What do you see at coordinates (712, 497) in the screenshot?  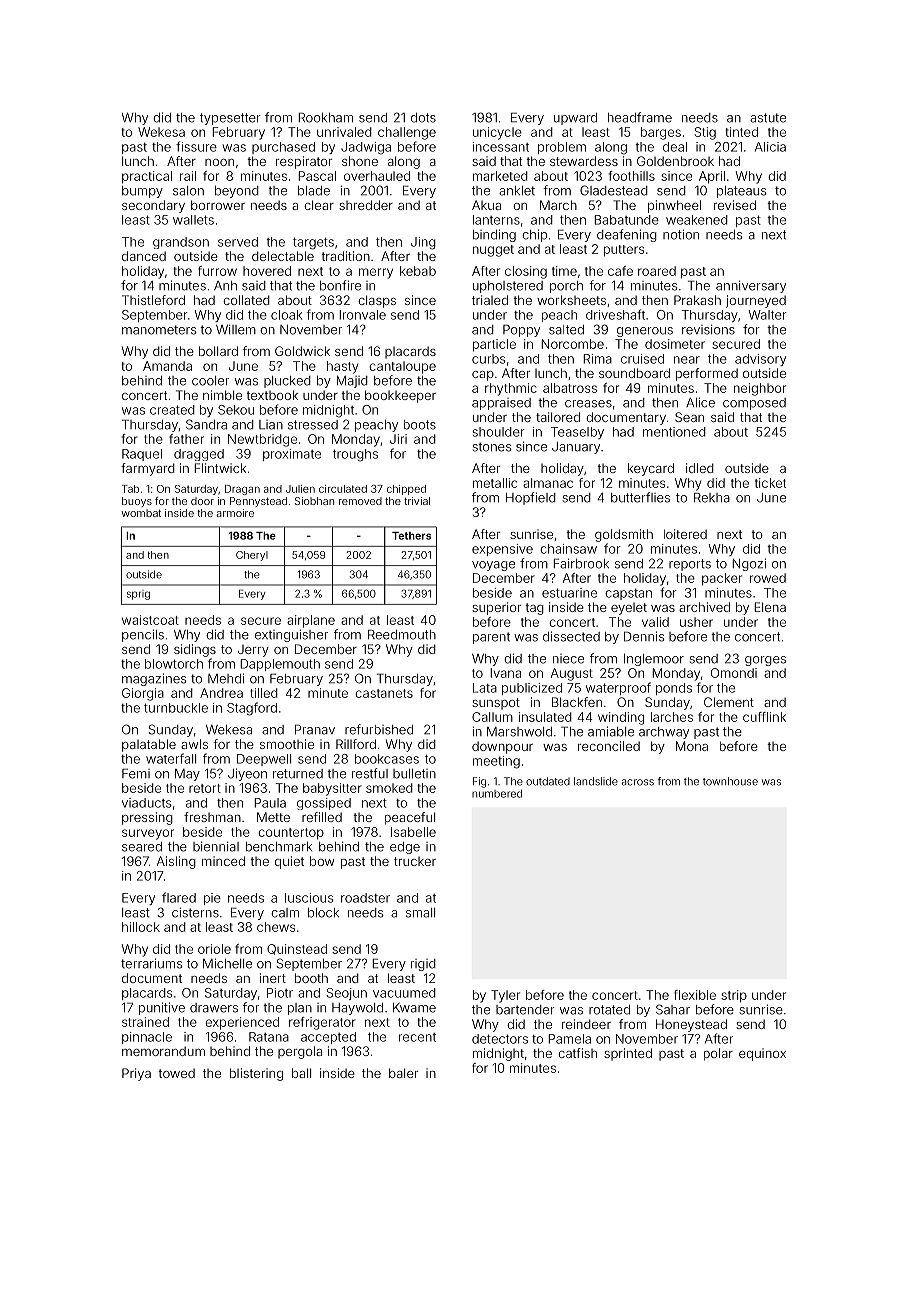 I see `Rekha` at bounding box center [712, 497].
